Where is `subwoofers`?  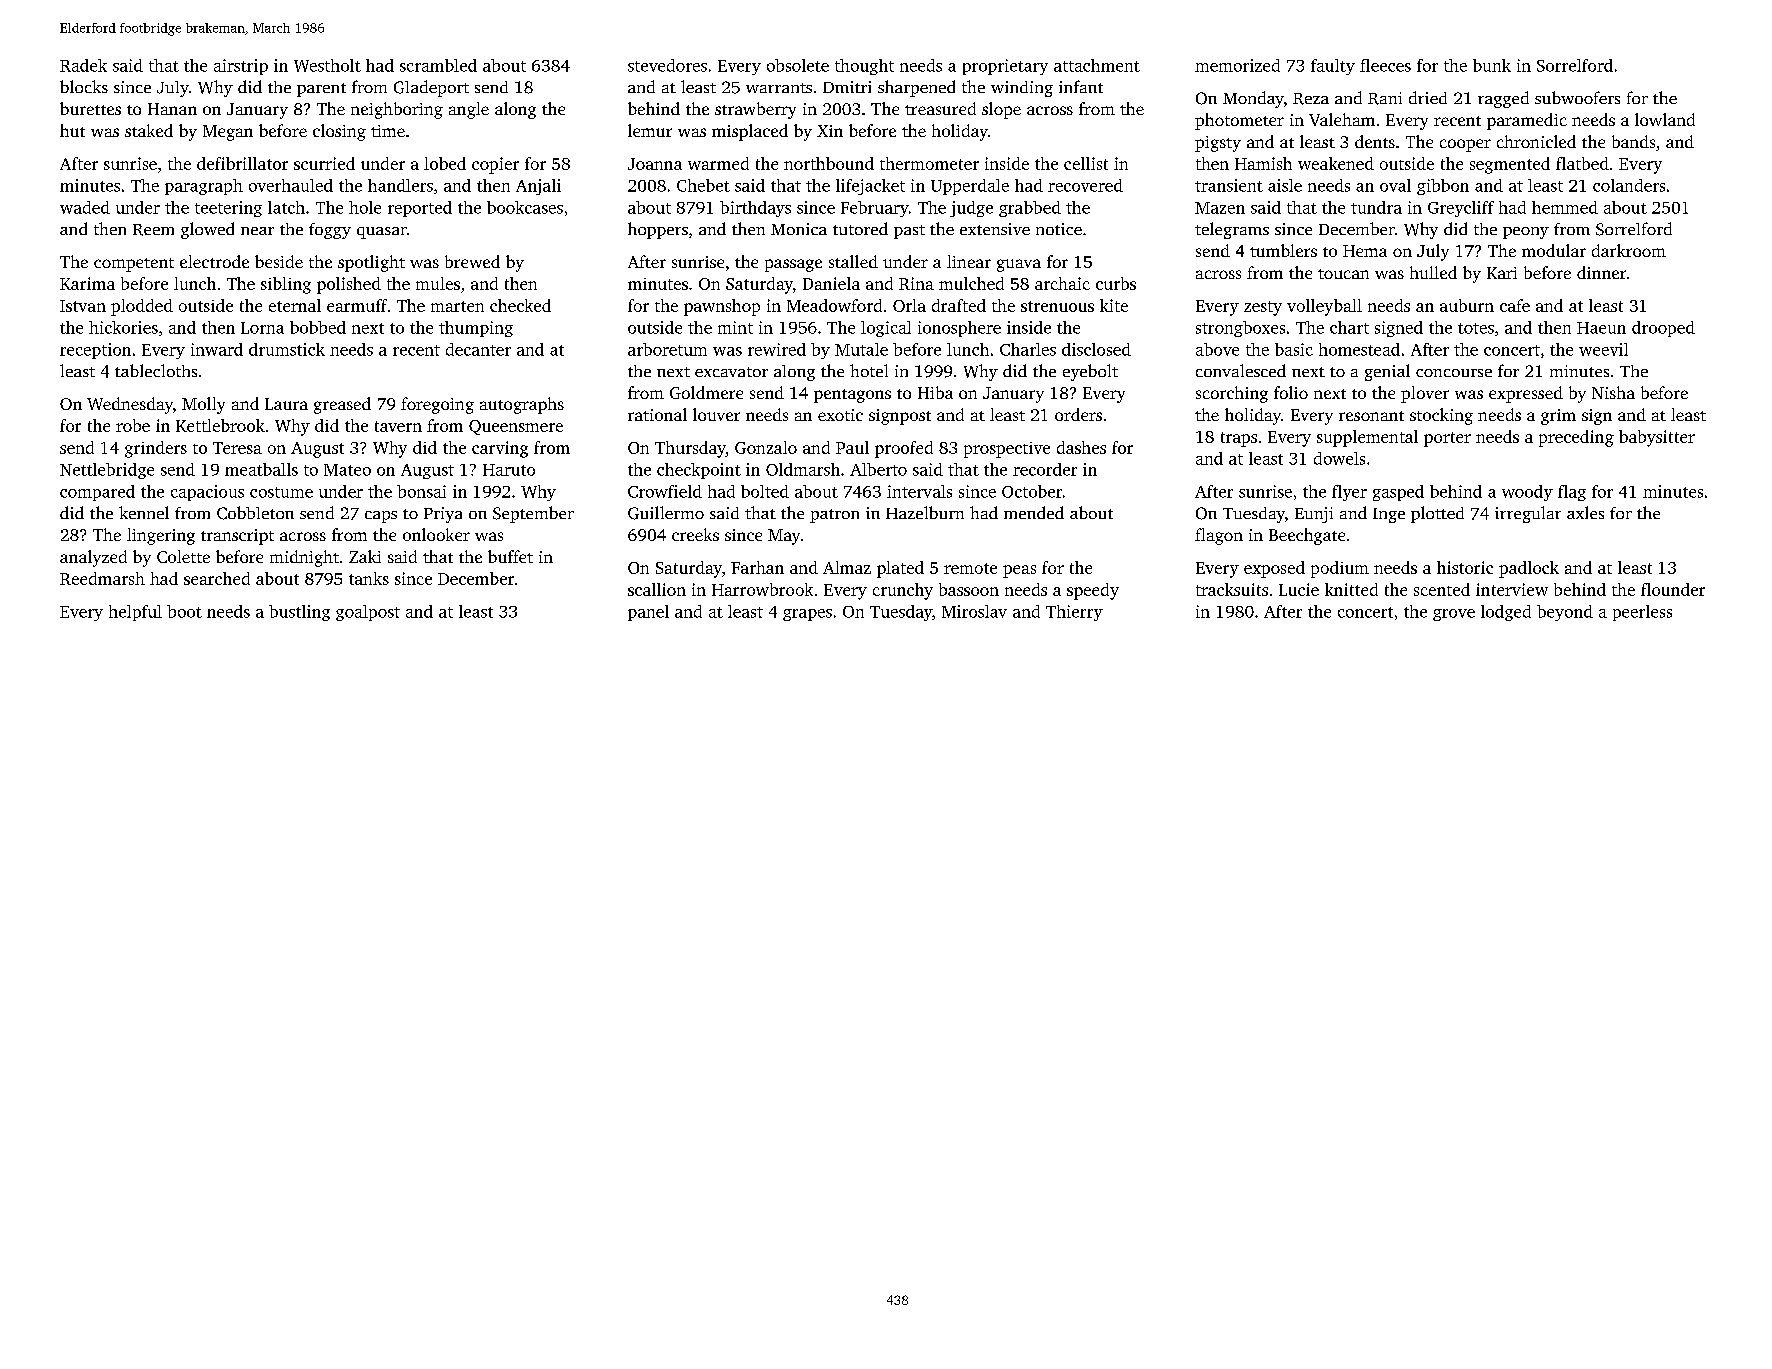 subwoofers is located at coordinates (1577, 97).
